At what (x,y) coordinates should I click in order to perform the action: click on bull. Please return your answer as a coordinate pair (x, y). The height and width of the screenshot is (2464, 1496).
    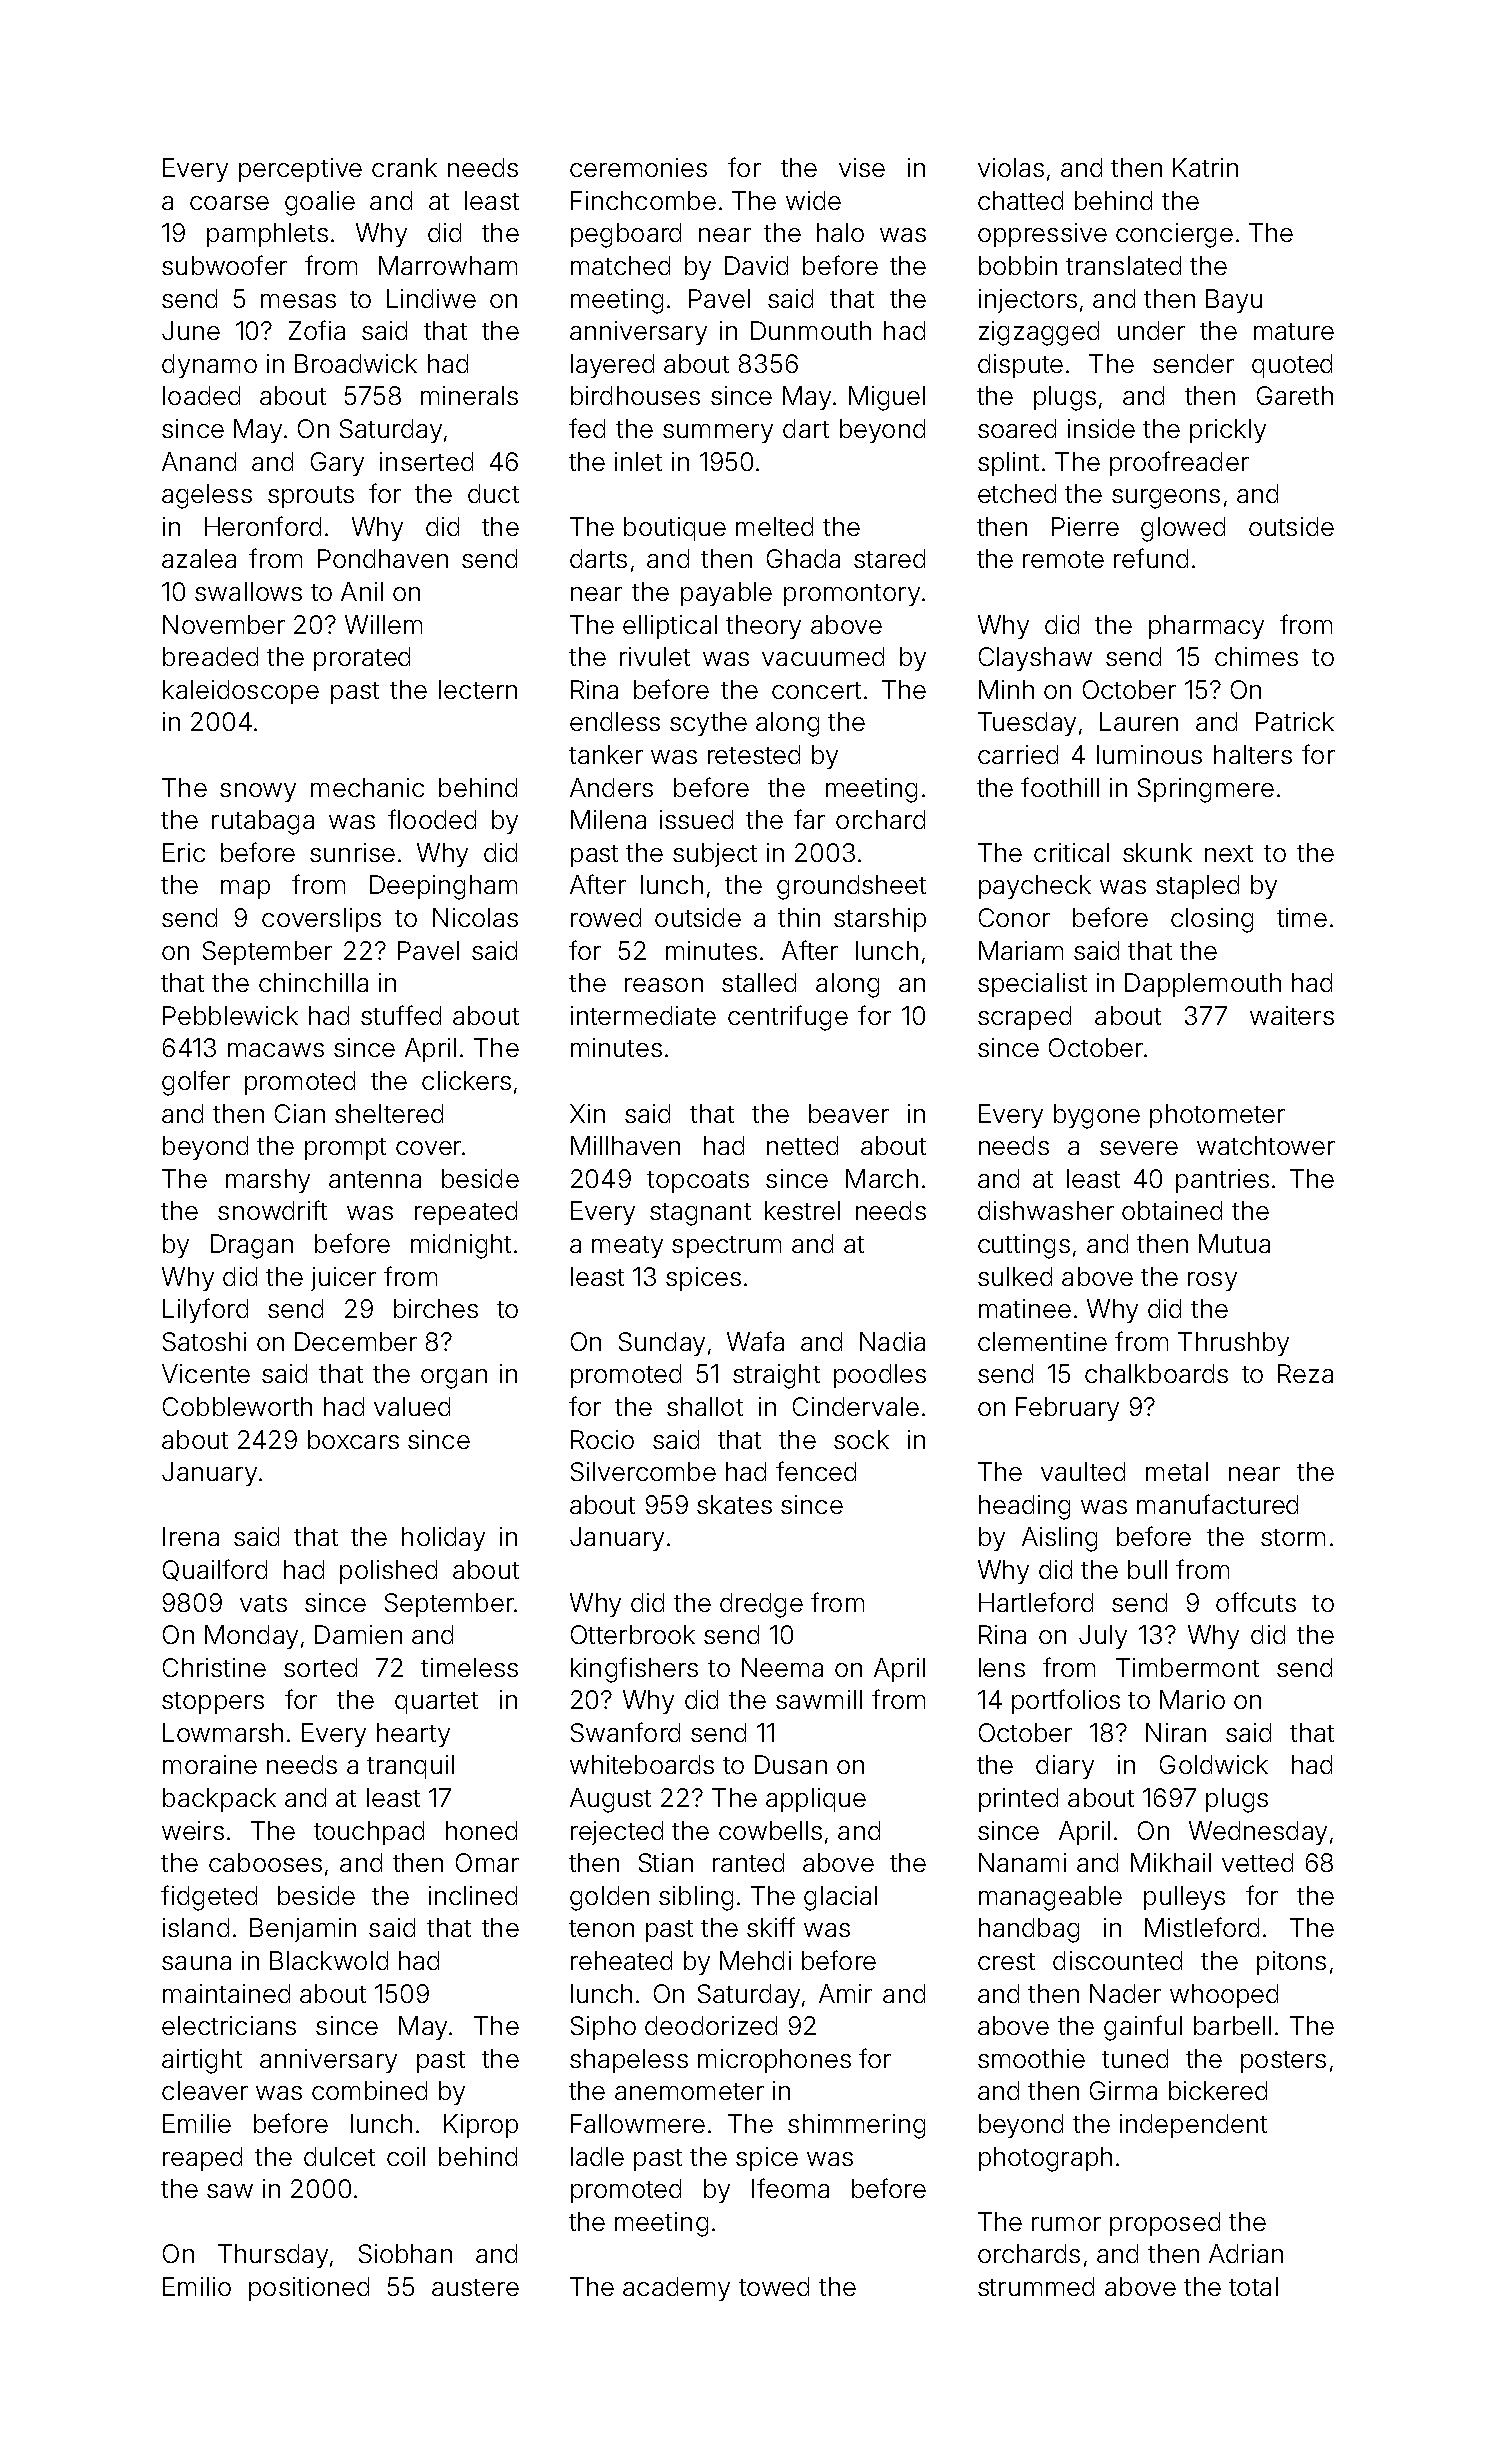
    Looking at the image, I should click on (1147, 1569).
